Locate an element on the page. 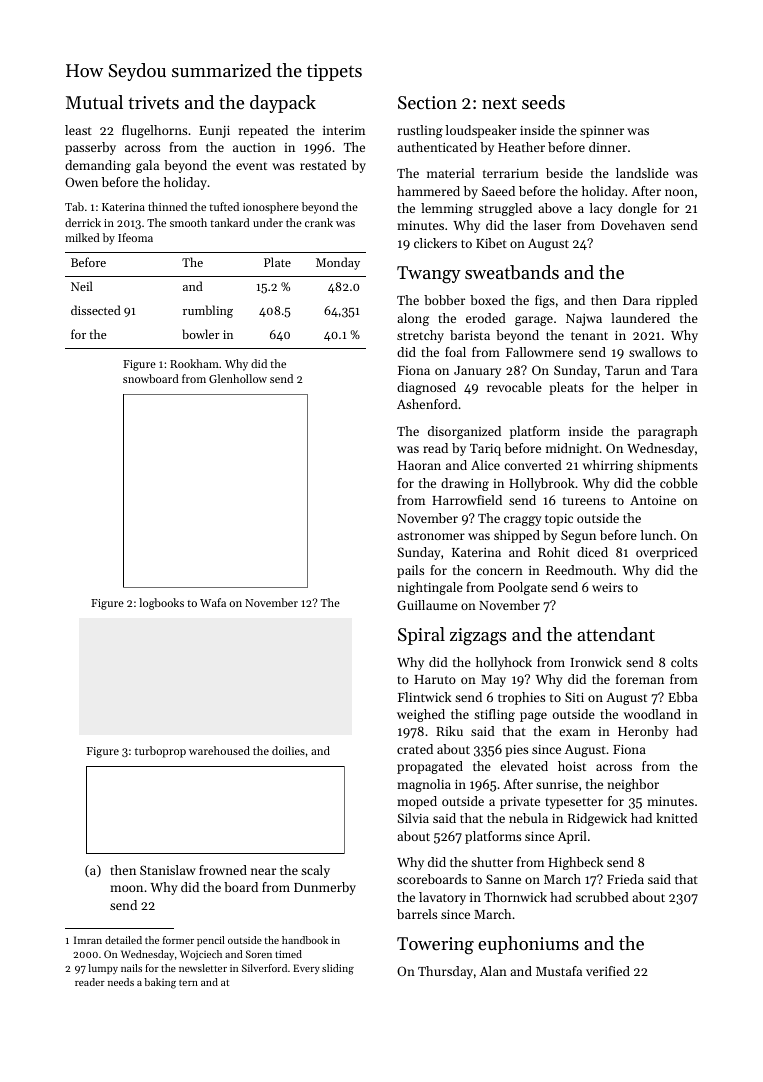 Image resolution: width=763 pixels, height=1082 pixels. Spiral is located at coordinates (421, 636).
